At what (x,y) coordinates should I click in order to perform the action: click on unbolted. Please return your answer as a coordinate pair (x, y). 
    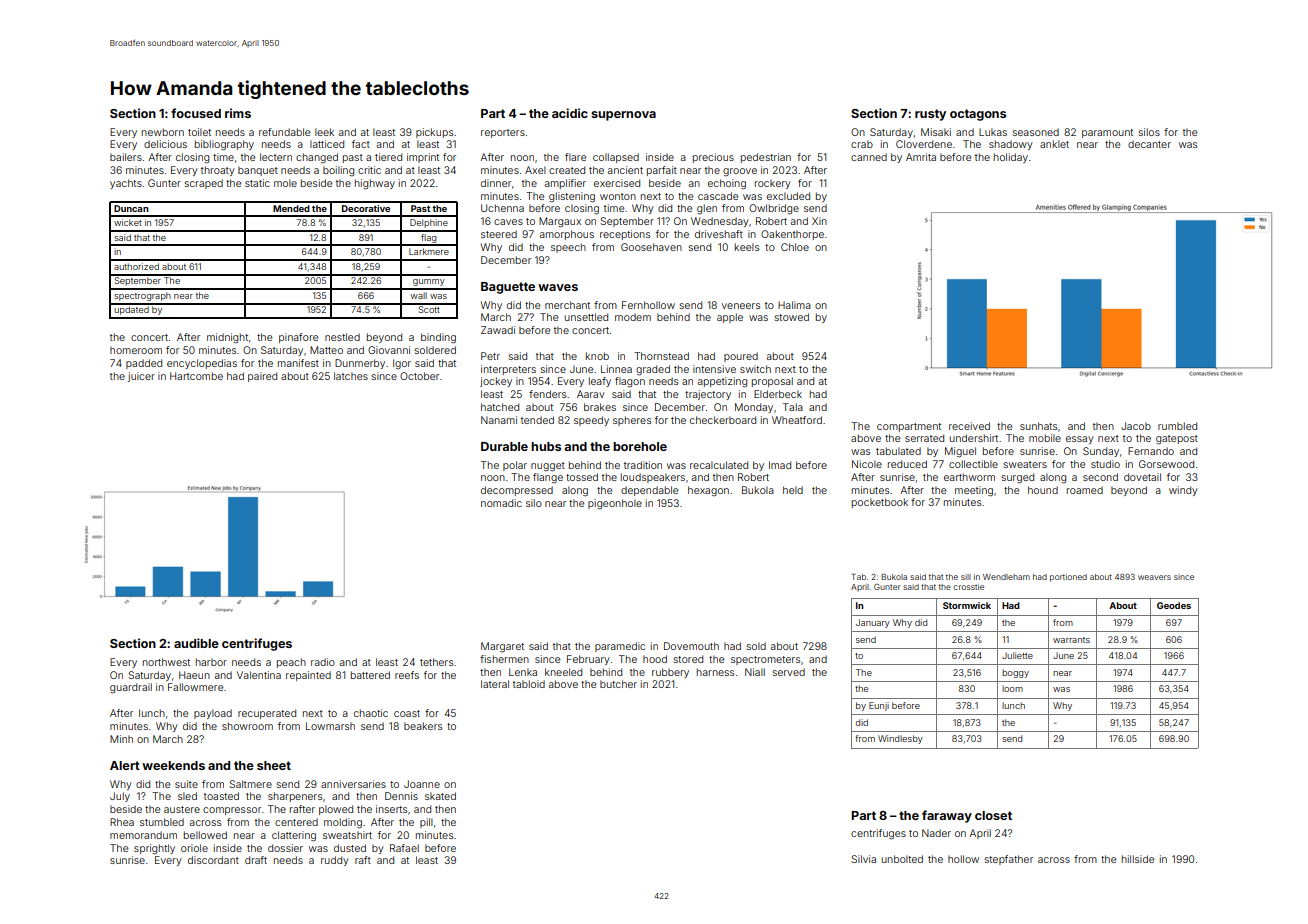
    Looking at the image, I should click on (902, 859).
